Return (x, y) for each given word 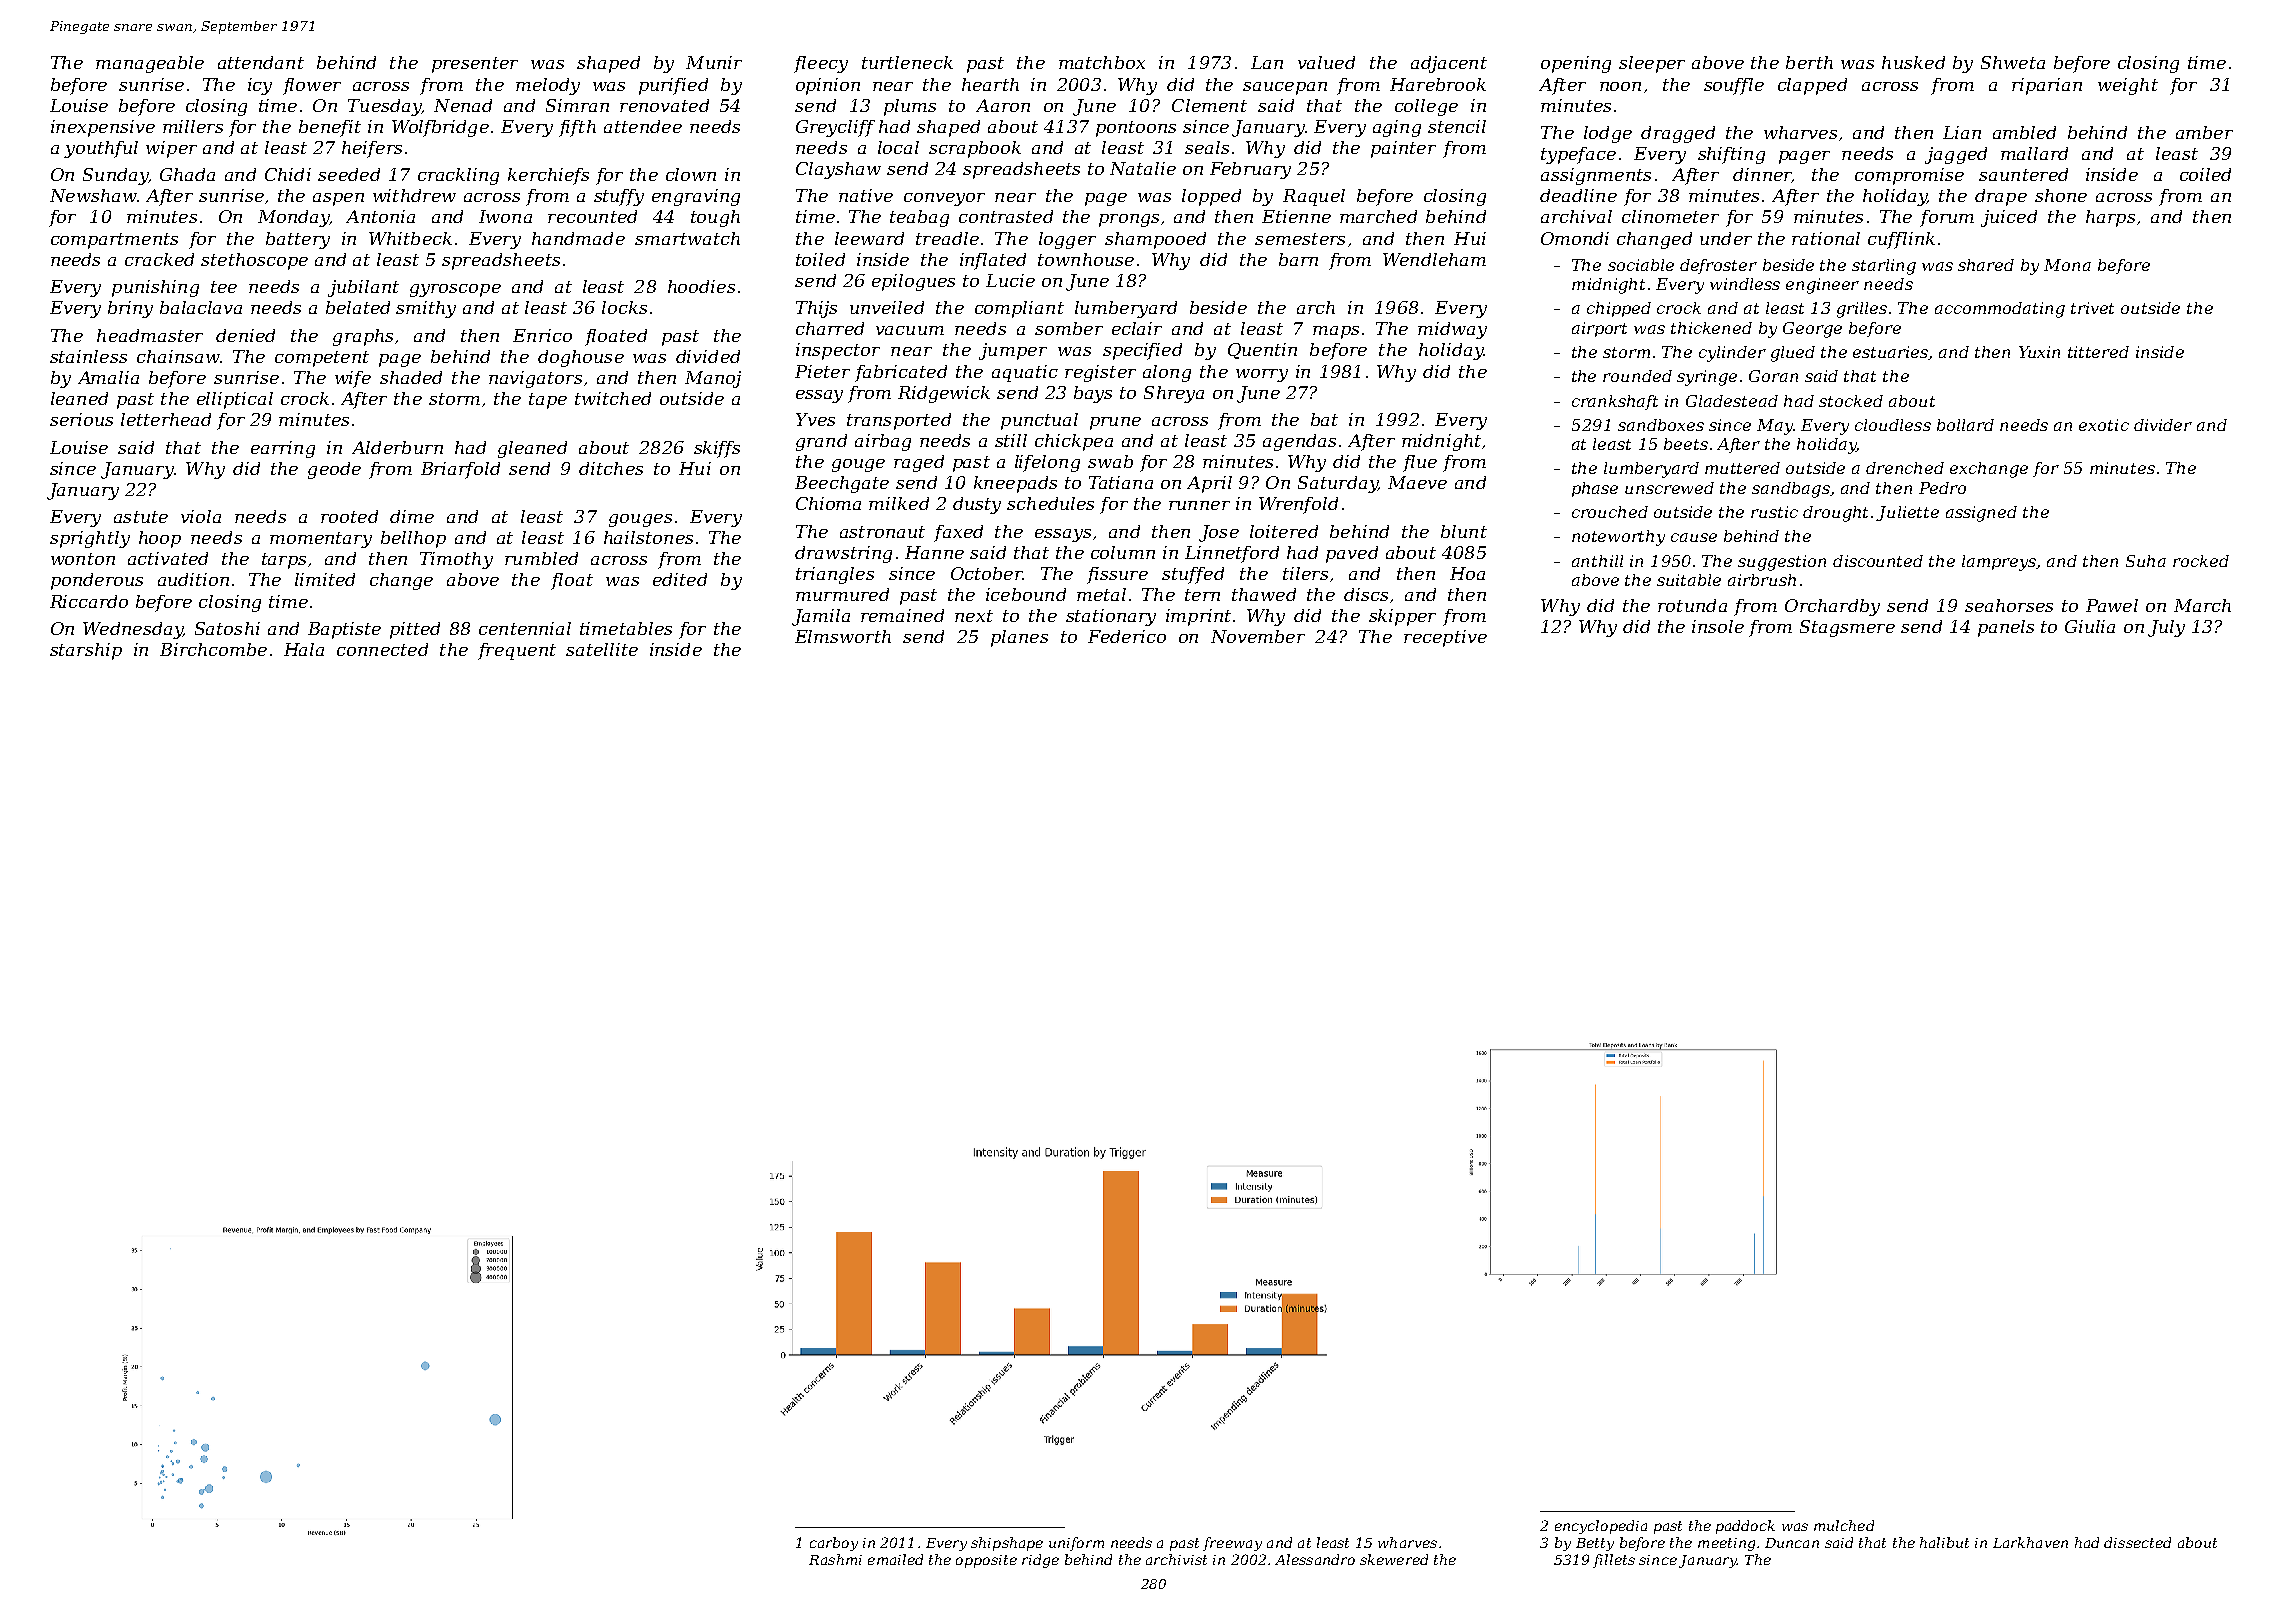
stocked (1851, 401)
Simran (577, 105)
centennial (525, 628)
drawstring (843, 554)
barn (1298, 259)
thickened (1711, 328)
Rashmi (835, 1559)
